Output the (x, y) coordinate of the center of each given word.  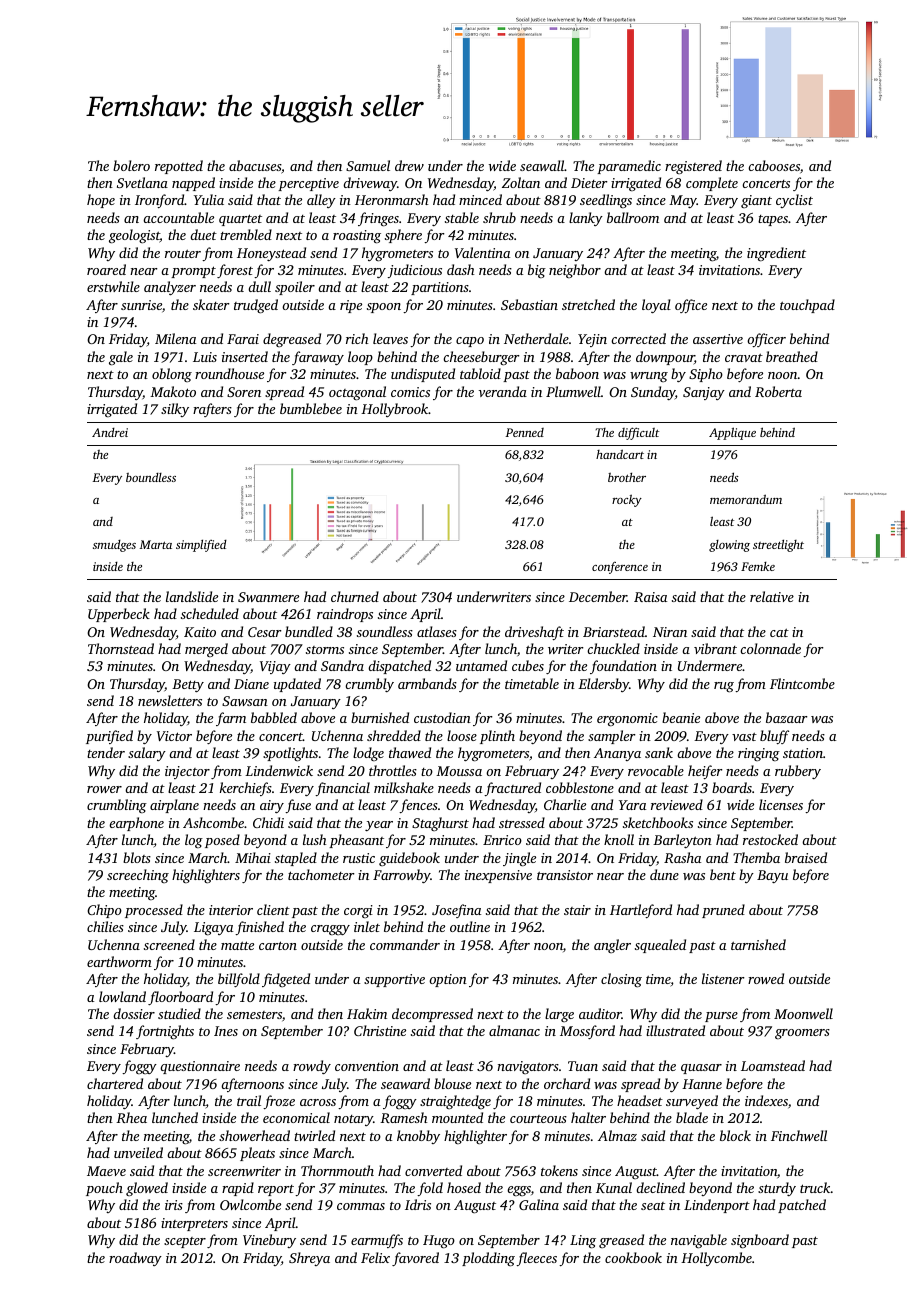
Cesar (264, 632)
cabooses (774, 165)
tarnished (758, 944)
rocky (627, 500)
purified (109, 737)
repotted (179, 167)
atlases (437, 631)
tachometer (321, 874)
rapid (238, 1189)
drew (409, 165)
